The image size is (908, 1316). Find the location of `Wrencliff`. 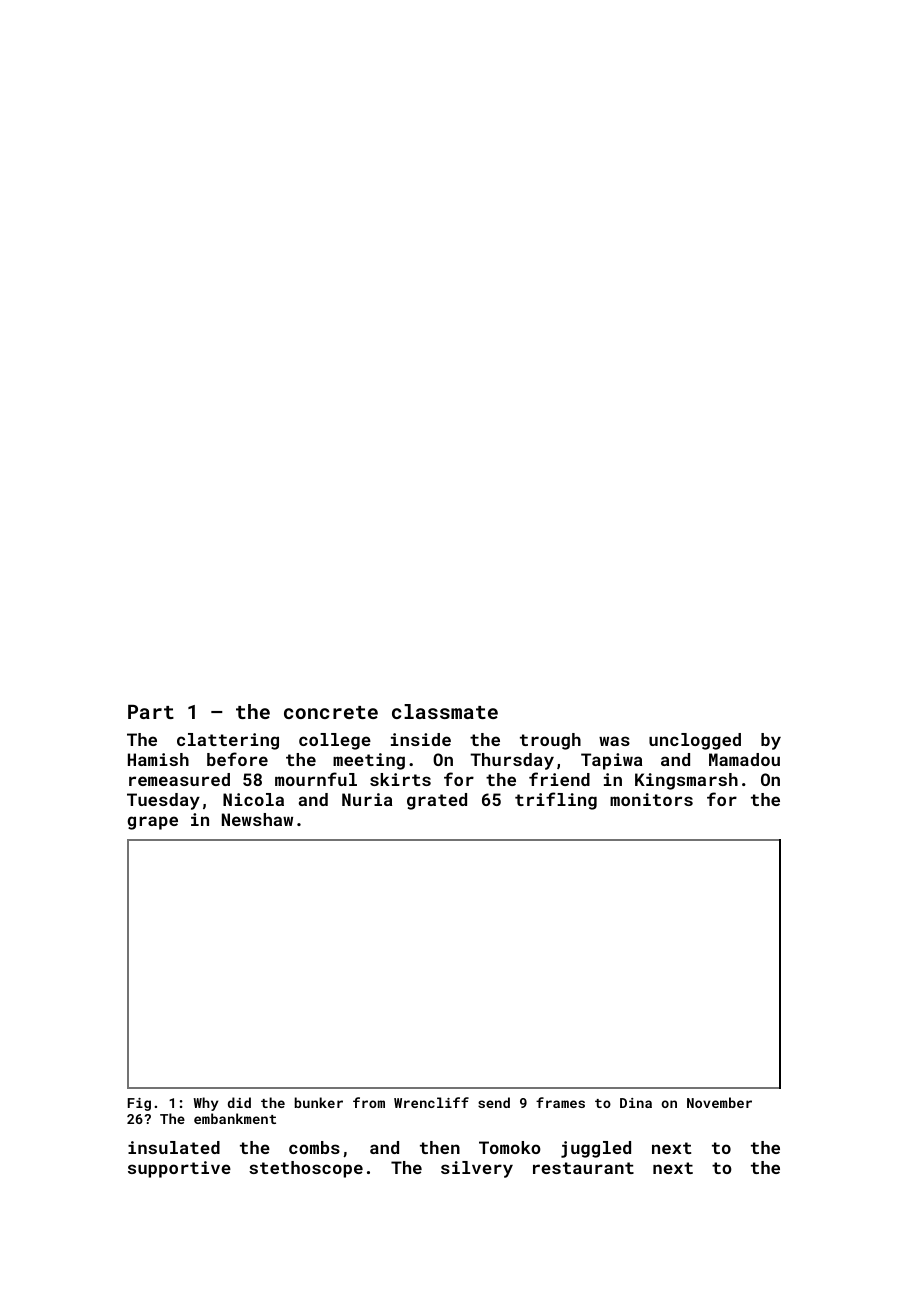

Wrencliff is located at coordinates (431, 1102).
